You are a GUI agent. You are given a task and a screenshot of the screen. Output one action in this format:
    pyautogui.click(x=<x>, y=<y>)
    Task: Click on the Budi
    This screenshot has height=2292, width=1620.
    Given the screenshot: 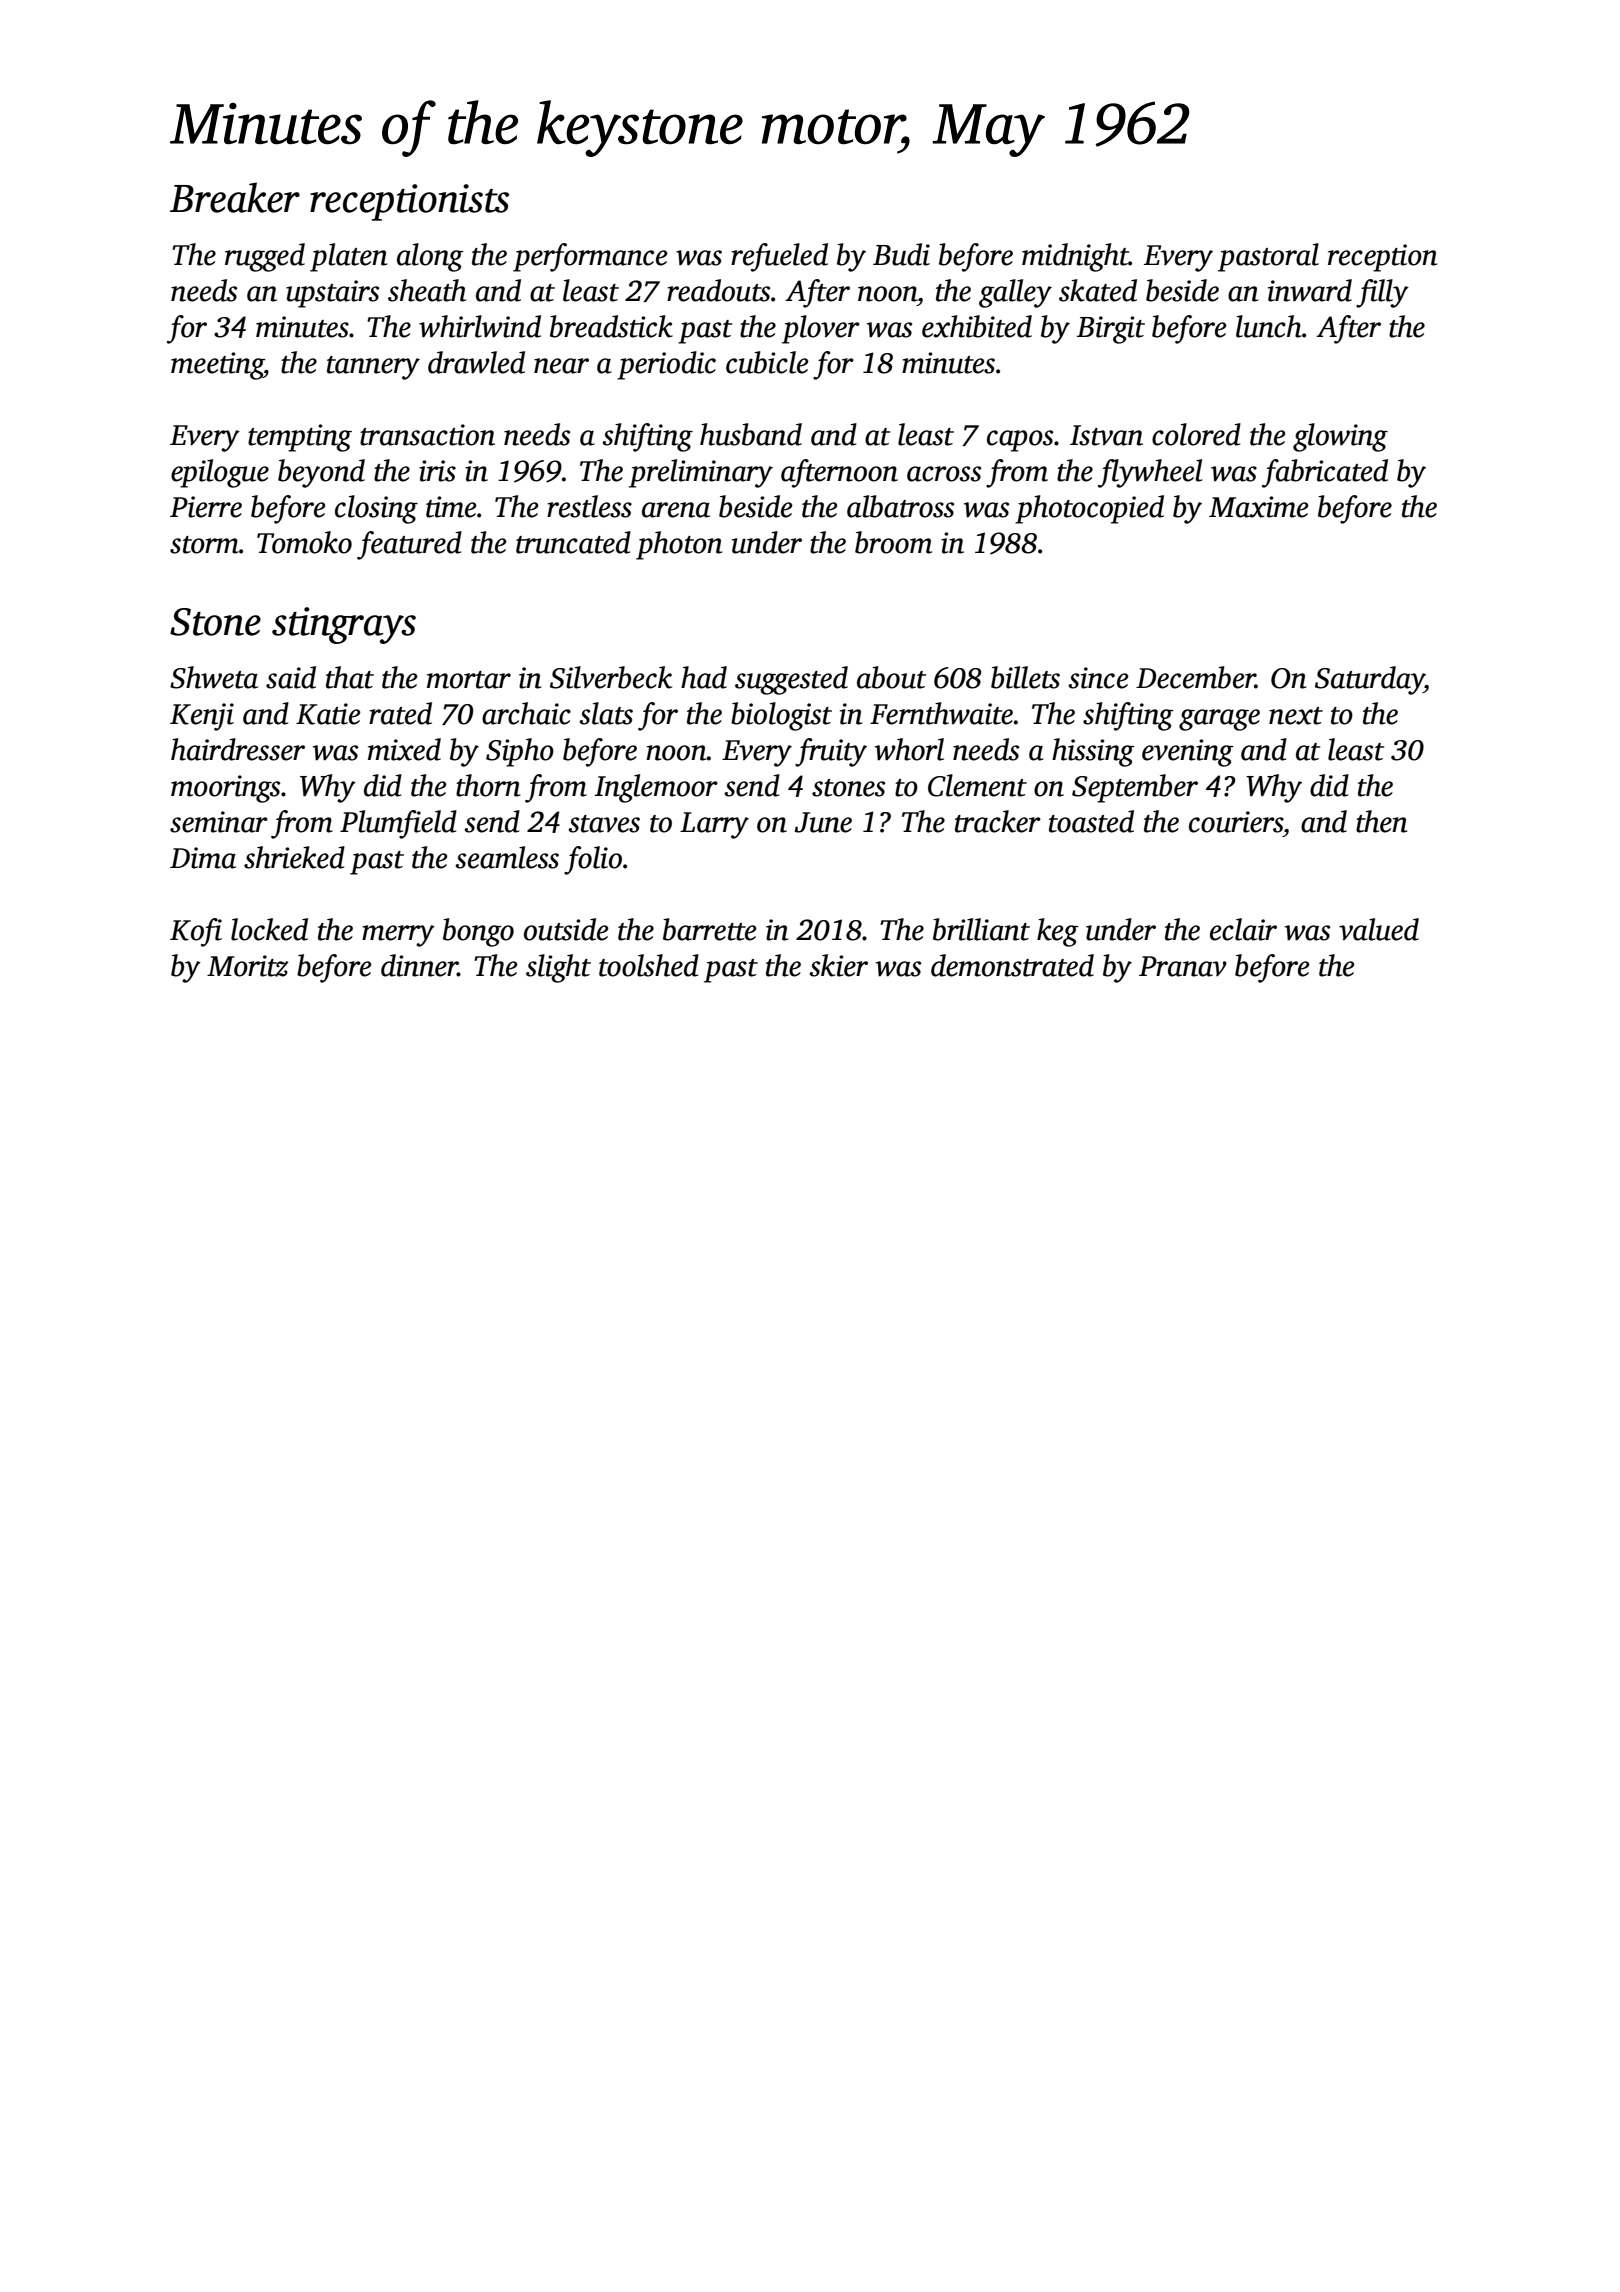 What is the action you would take?
    pyautogui.click(x=901, y=254)
